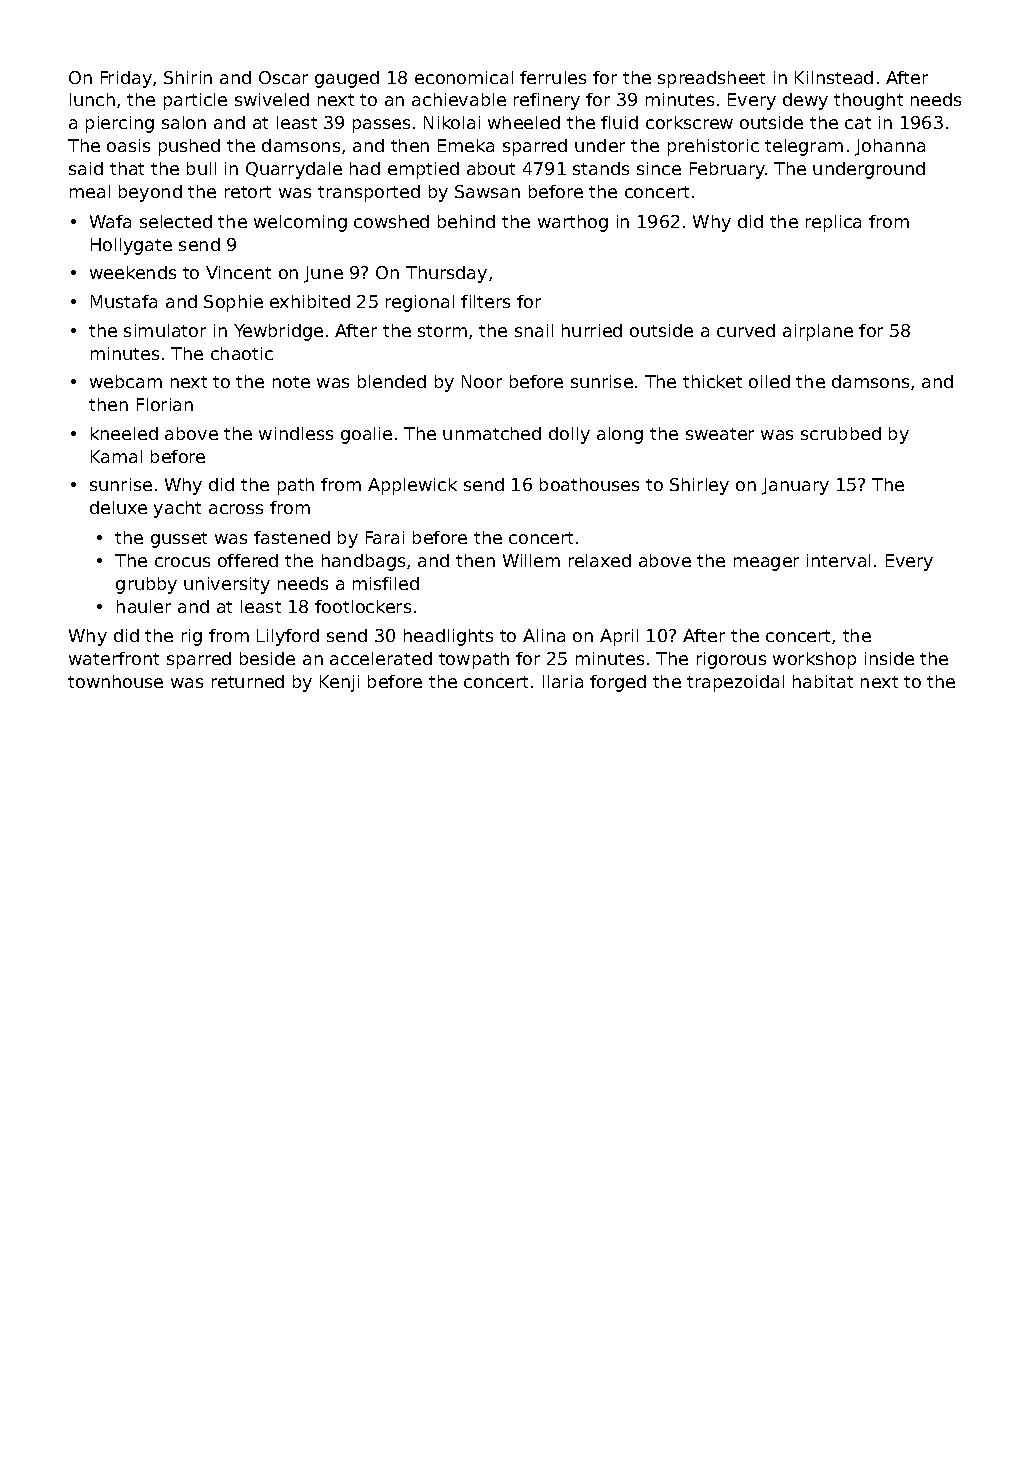 This screenshot has height=1469, width=1034. Describe the element at coordinates (381, 126) in the screenshot. I see `passes` at that location.
